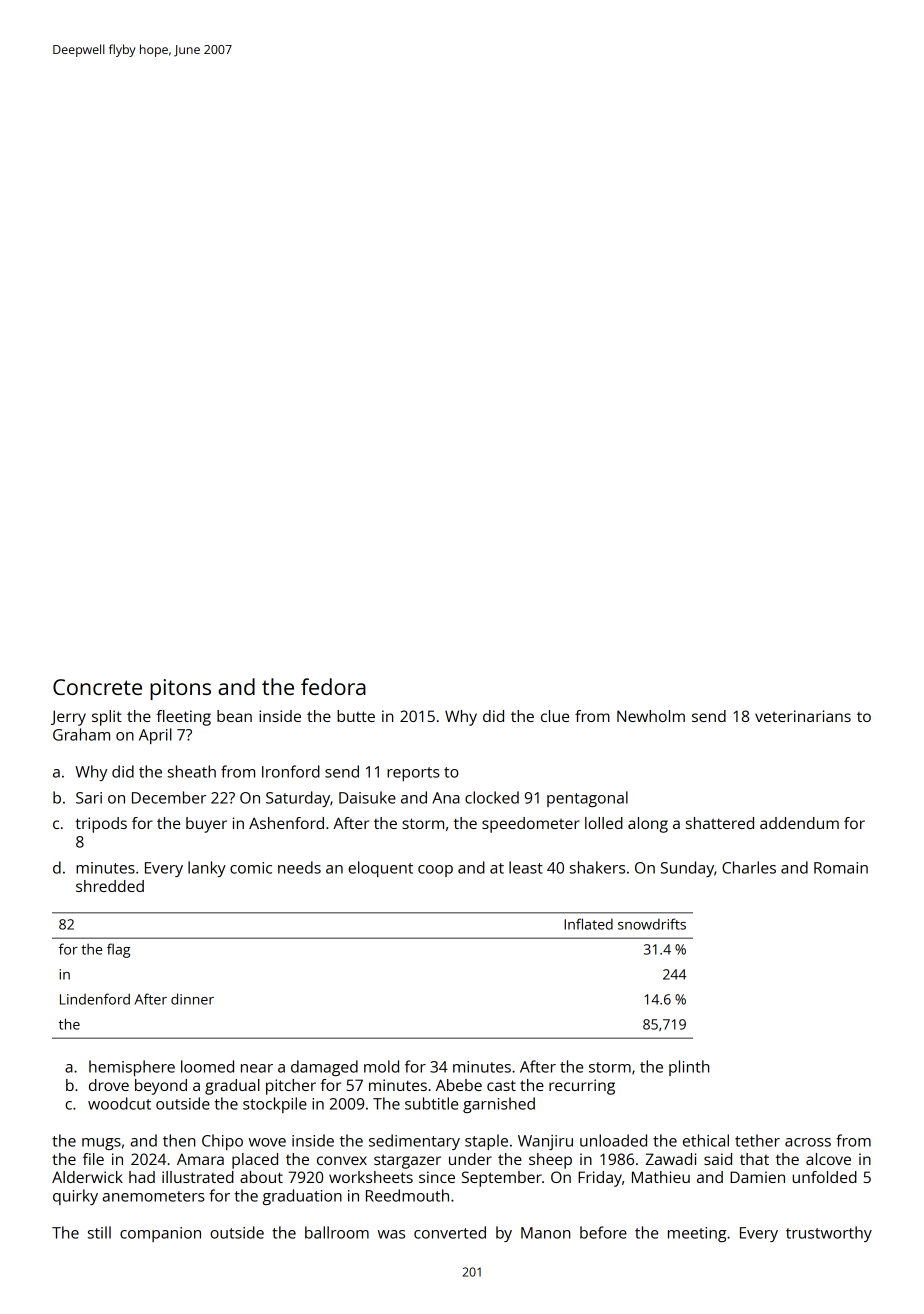 The image size is (924, 1314). What do you see at coordinates (381, 1066) in the screenshot?
I see `mold` at bounding box center [381, 1066].
